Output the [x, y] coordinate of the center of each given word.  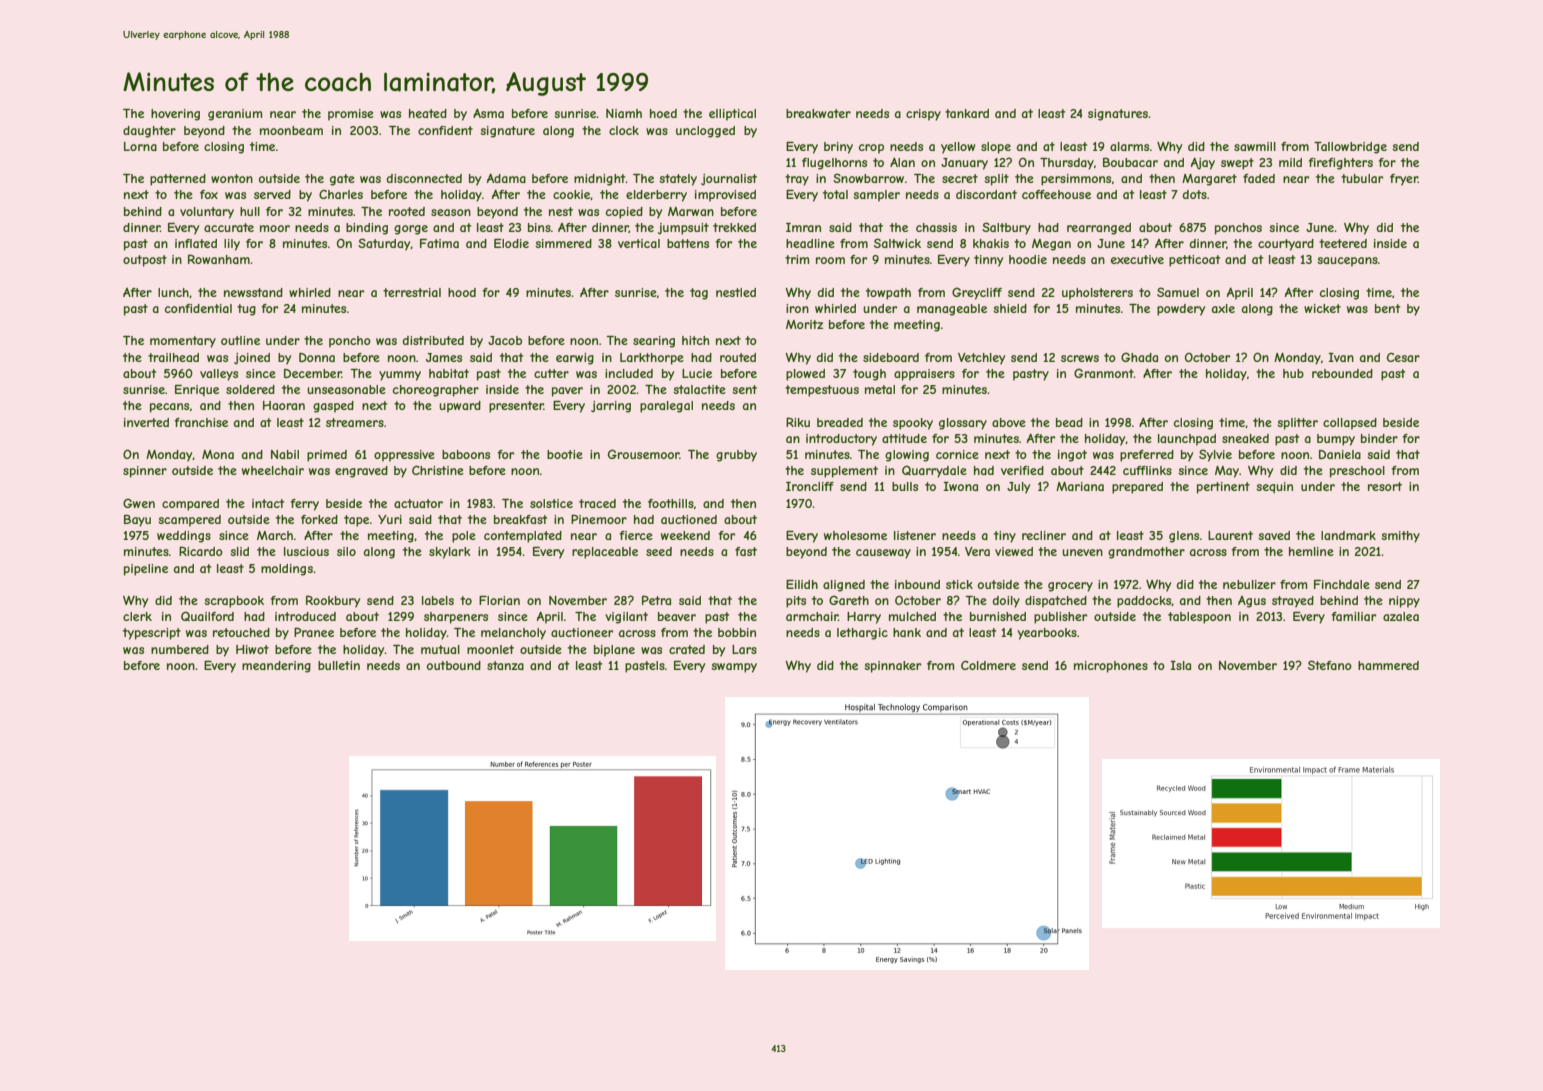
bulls [905, 486]
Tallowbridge [1350, 148]
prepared [1137, 488]
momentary [183, 342]
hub [1293, 373]
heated [428, 113]
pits [796, 602]
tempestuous [822, 391]
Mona [218, 454]
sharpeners [456, 618]
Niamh [624, 113]
